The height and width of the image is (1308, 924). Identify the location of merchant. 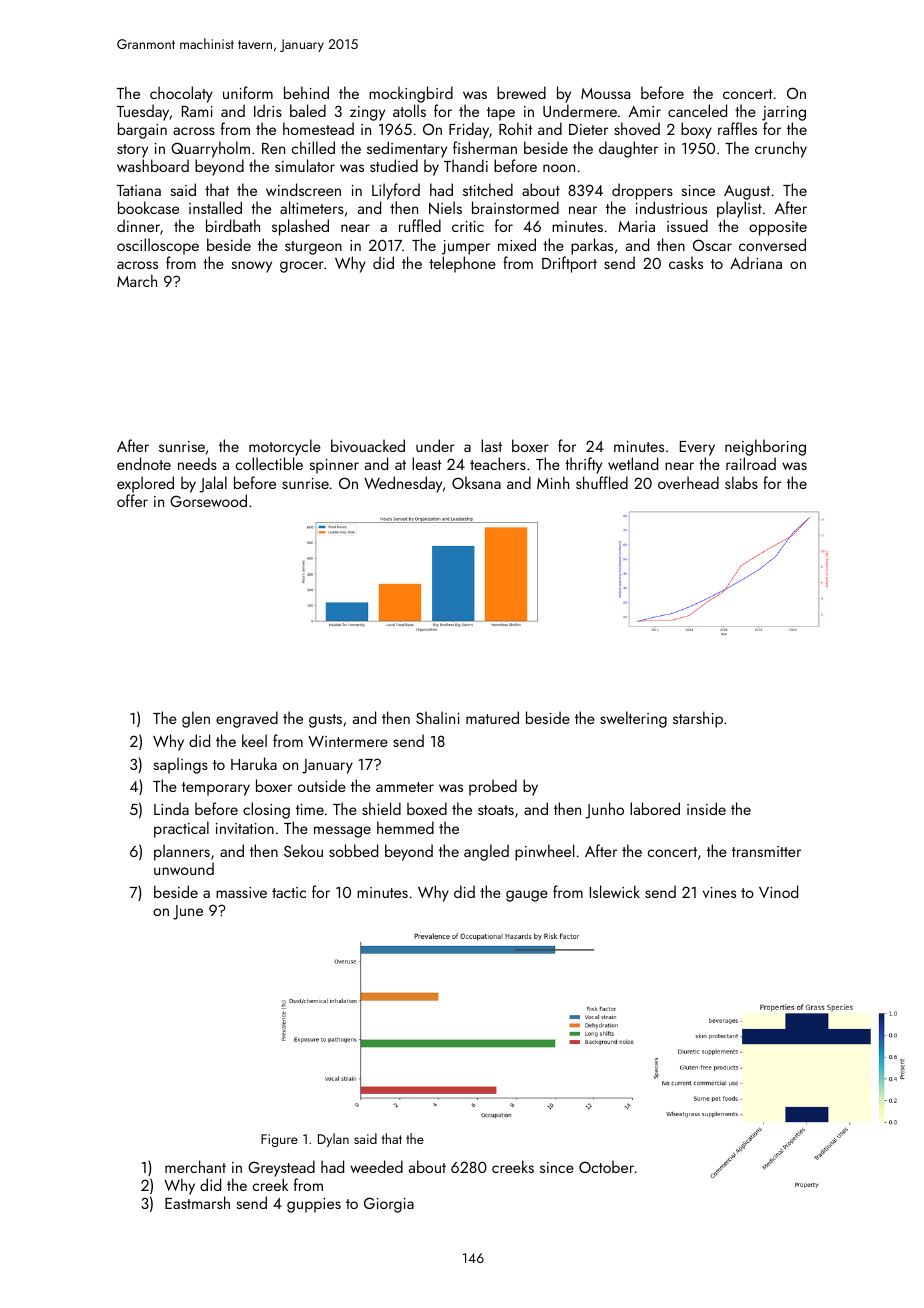
(195, 1166).
